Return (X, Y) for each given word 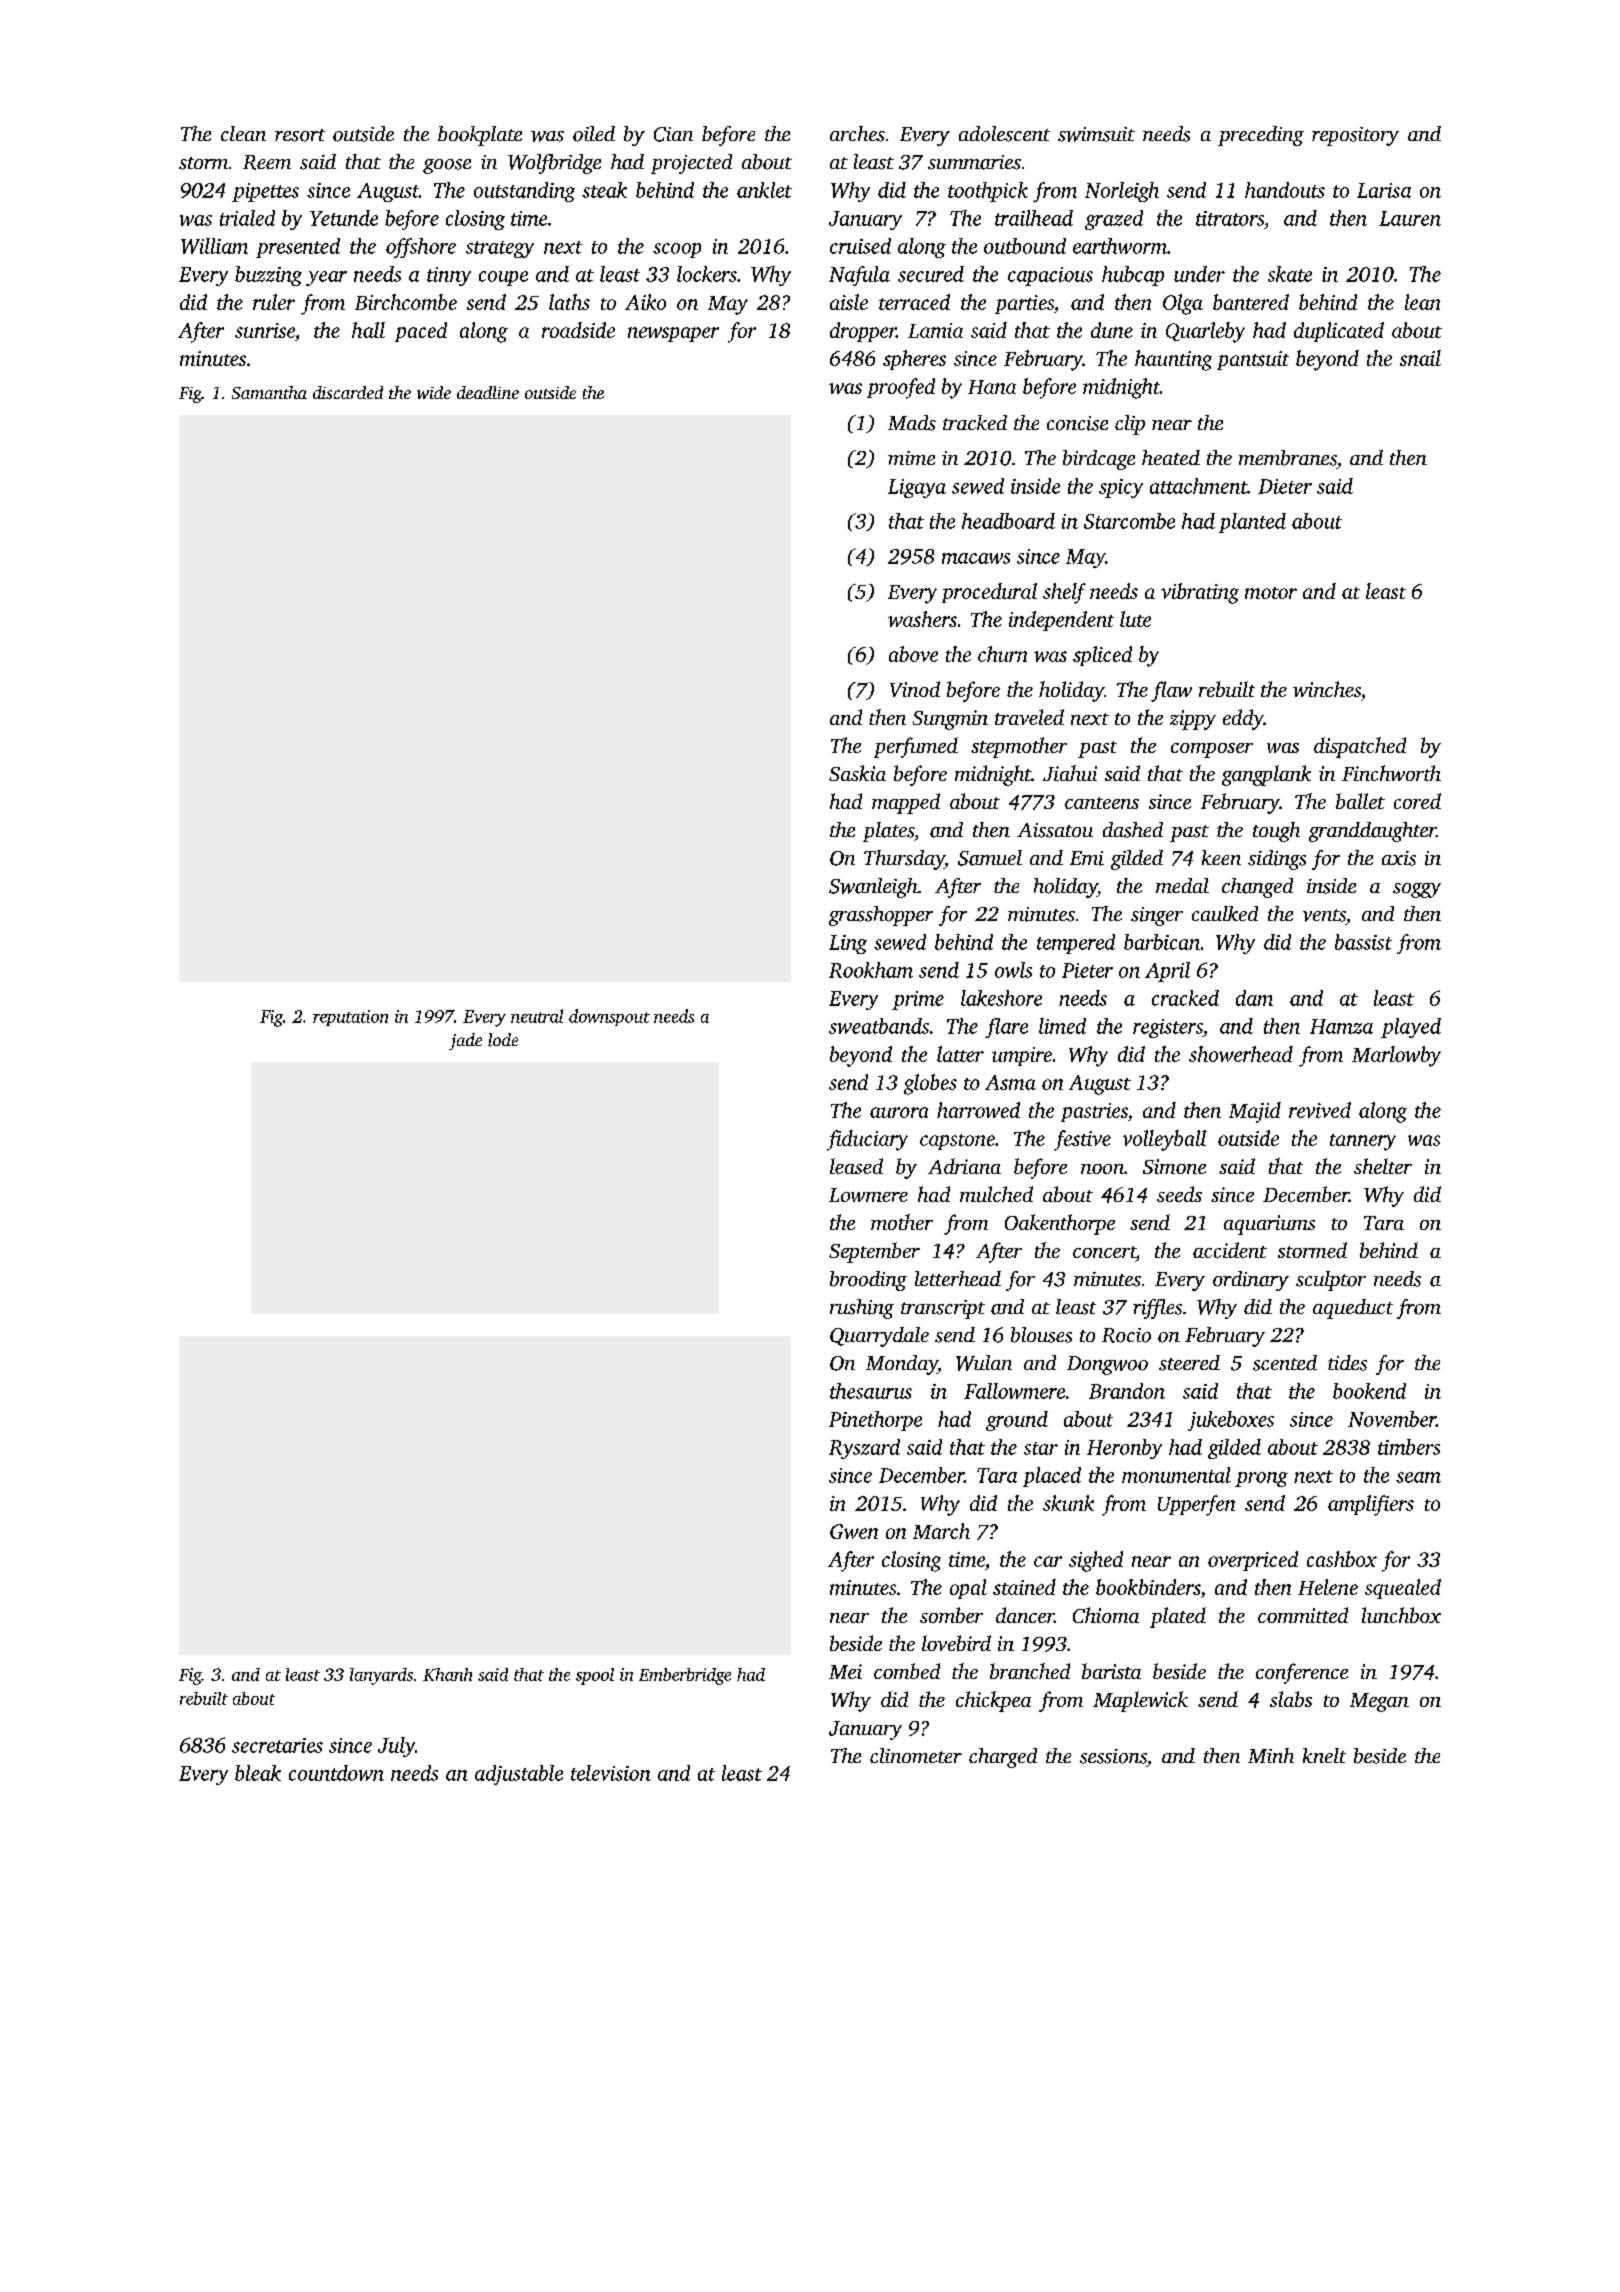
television (611, 1773)
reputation (350, 1018)
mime (911, 458)
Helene (1328, 1587)
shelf (1064, 593)
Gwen (854, 1531)
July (396, 1747)
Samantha (269, 392)
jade (465, 1041)
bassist (1363, 942)
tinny (449, 276)
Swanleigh (873, 888)
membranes (1288, 458)
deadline (488, 392)
